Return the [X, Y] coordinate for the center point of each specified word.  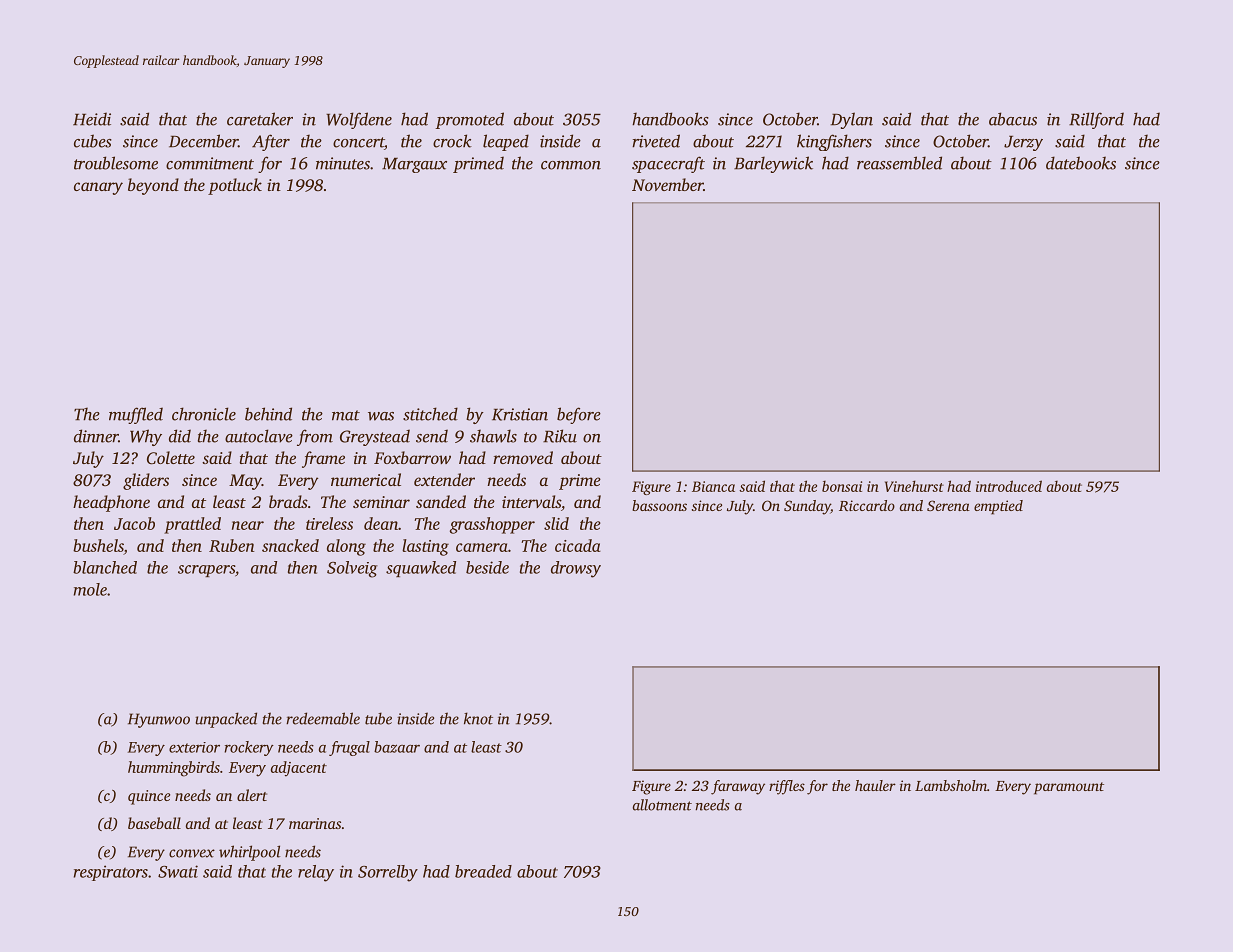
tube [378, 718]
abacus [1013, 119]
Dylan [851, 120]
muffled [136, 415]
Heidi [92, 119]
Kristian [520, 414]
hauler [875, 785]
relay [316, 873]
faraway [738, 787]
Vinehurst [914, 486]
